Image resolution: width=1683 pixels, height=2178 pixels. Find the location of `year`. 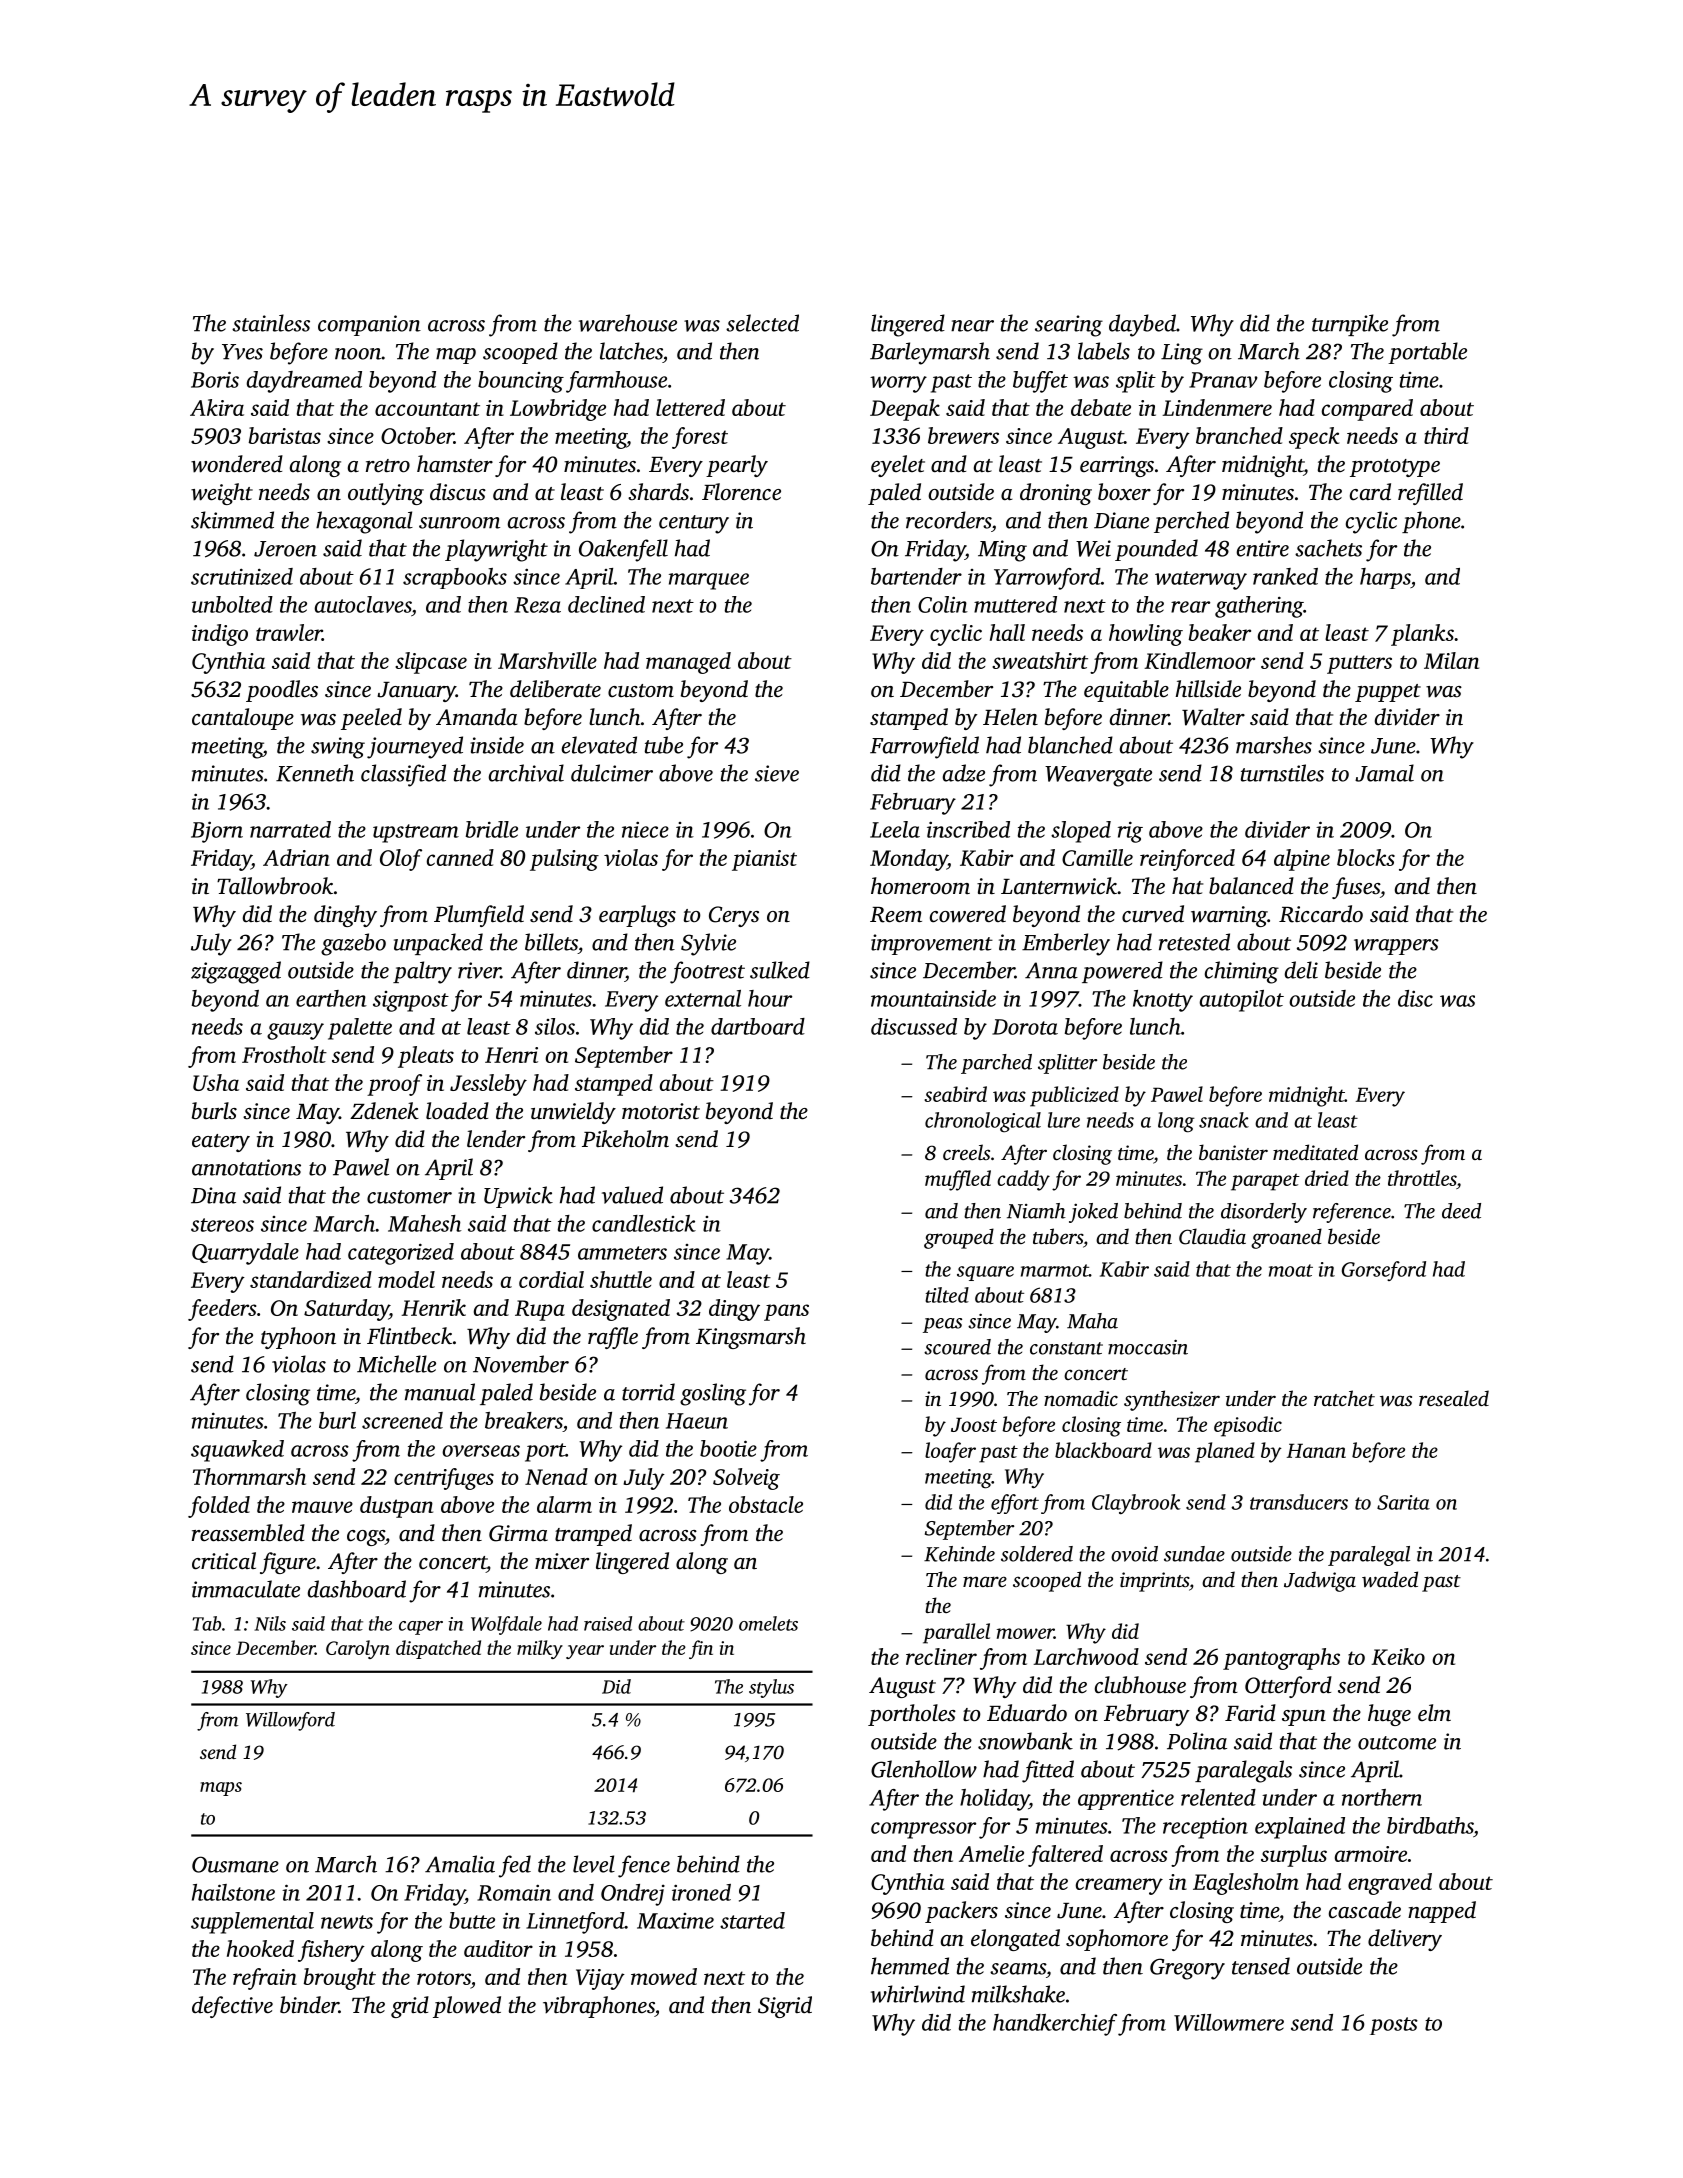

year is located at coordinates (585, 1652).
